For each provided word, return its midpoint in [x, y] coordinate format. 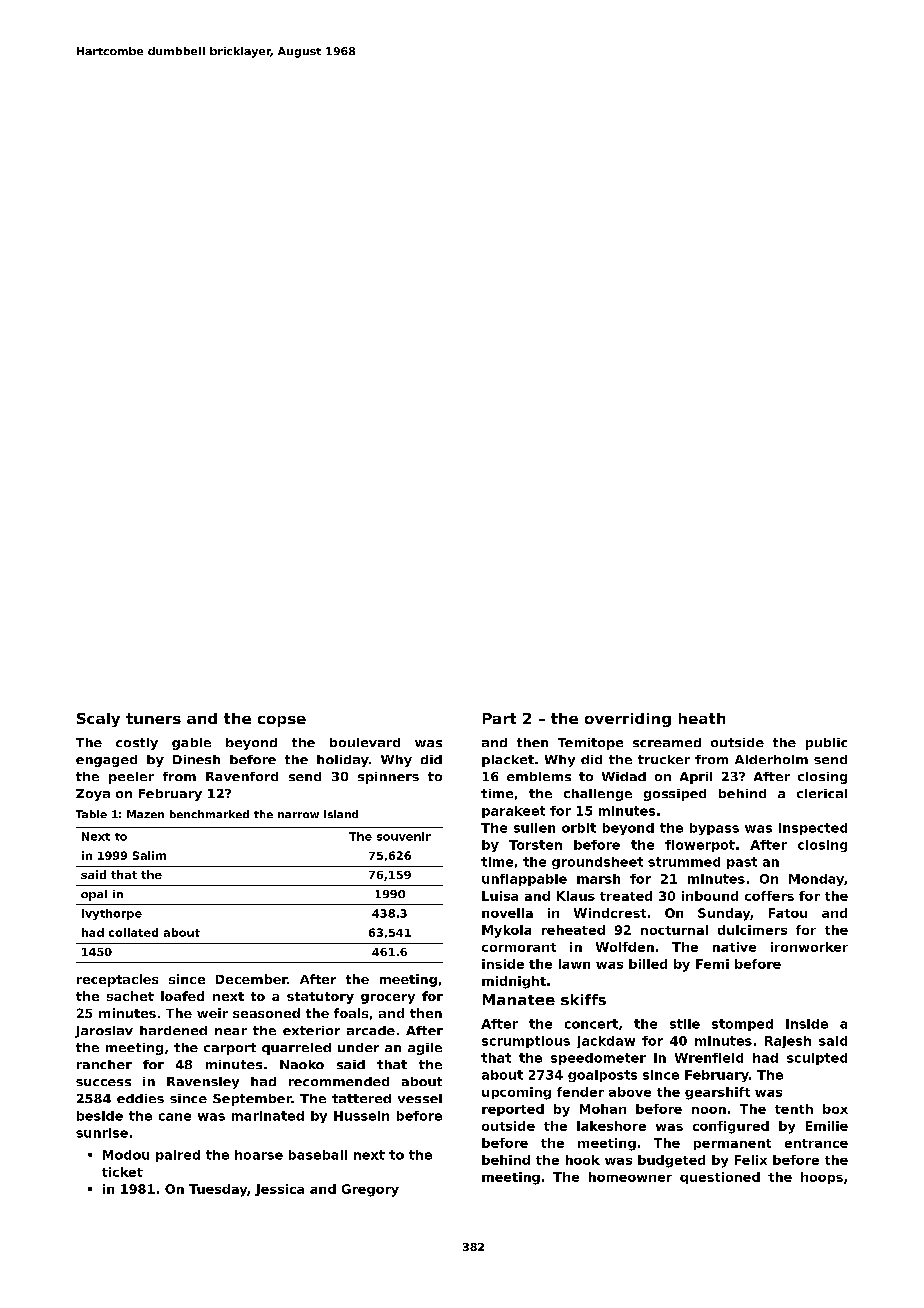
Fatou [788, 913]
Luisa [500, 896]
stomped [742, 1025]
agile [425, 1049]
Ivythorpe [112, 914]
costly [137, 744]
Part [499, 718]
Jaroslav [104, 1032]
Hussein [361, 1116]
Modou [126, 1155]
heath [702, 718]
